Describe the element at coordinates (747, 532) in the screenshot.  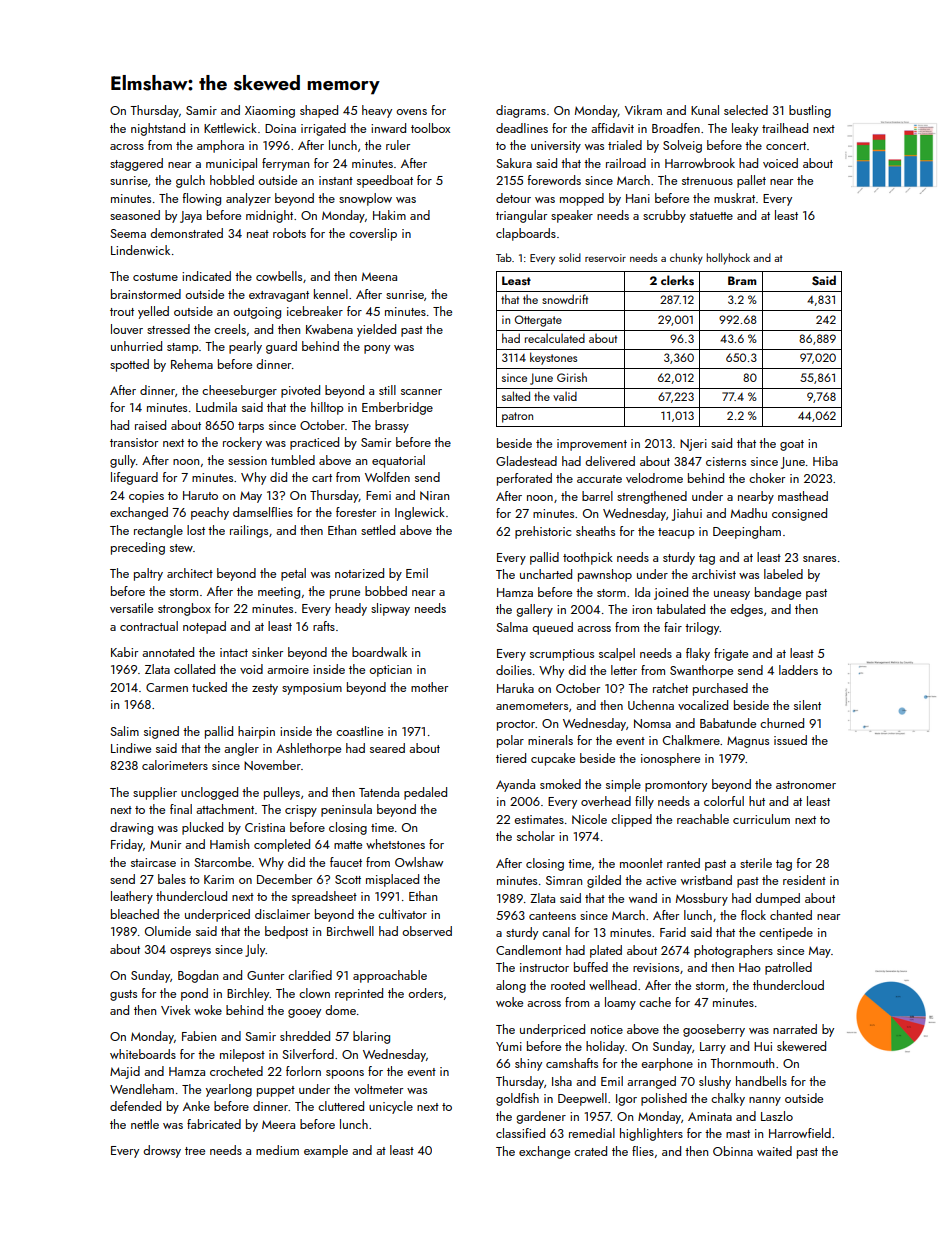
I see `Deepingham` at that location.
